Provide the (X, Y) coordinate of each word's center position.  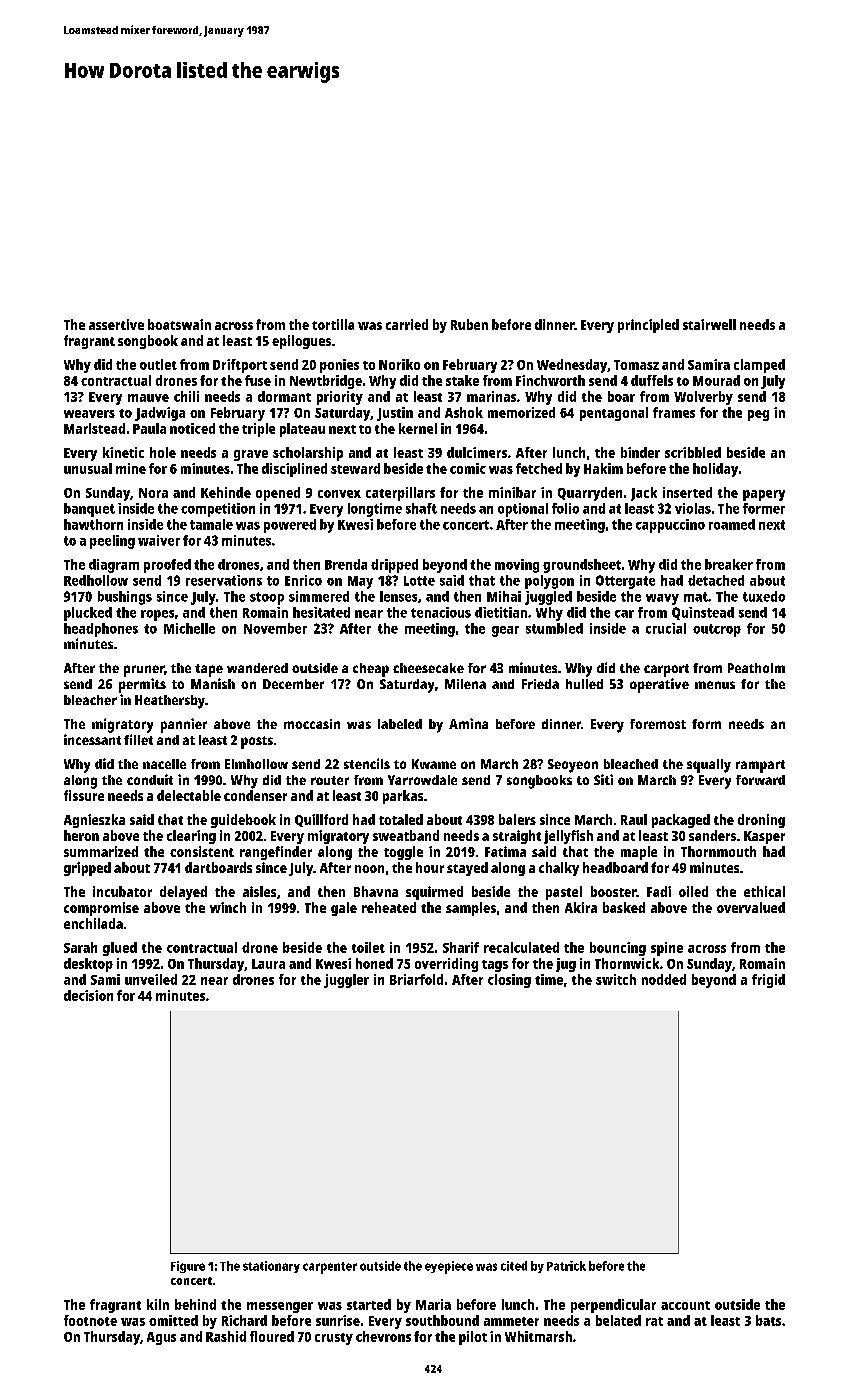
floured (272, 1336)
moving (517, 566)
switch (616, 979)
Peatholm (756, 668)
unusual (88, 468)
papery (764, 495)
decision (88, 995)
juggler (346, 981)
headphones (101, 630)
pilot (473, 1338)
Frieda (540, 684)
